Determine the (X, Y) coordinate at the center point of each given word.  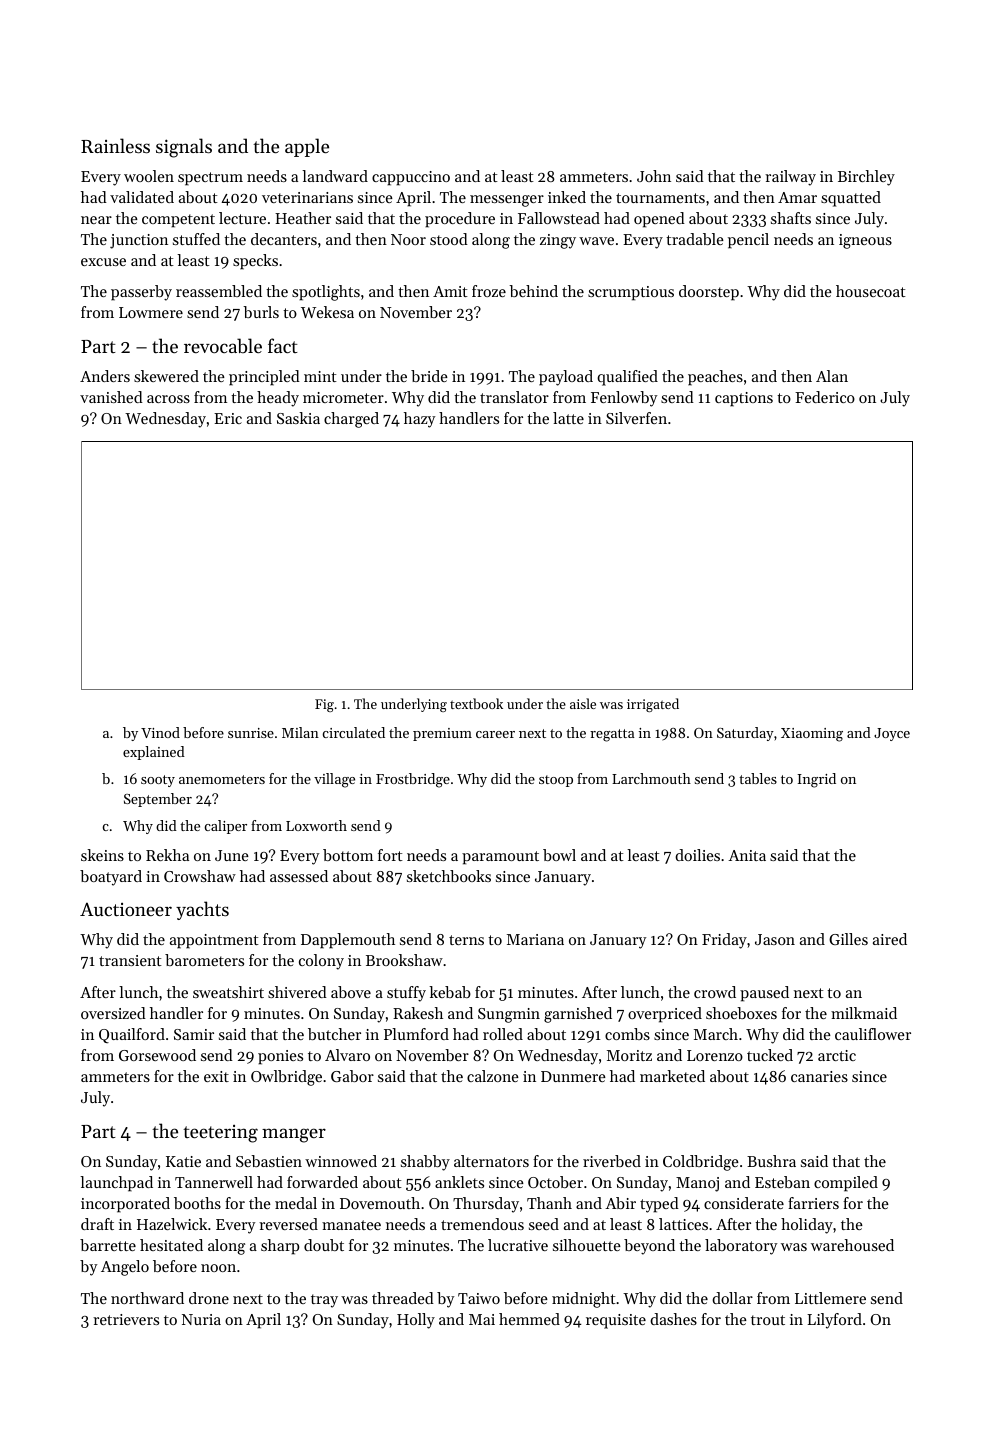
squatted (851, 199)
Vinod (160, 732)
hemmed (529, 1319)
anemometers (222, 779)
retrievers (126, 1319)
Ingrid (816, 780)
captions (744, 399)
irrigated (653, 705)
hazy (419, 420)
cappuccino (411, 178)
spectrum (210, 179)
